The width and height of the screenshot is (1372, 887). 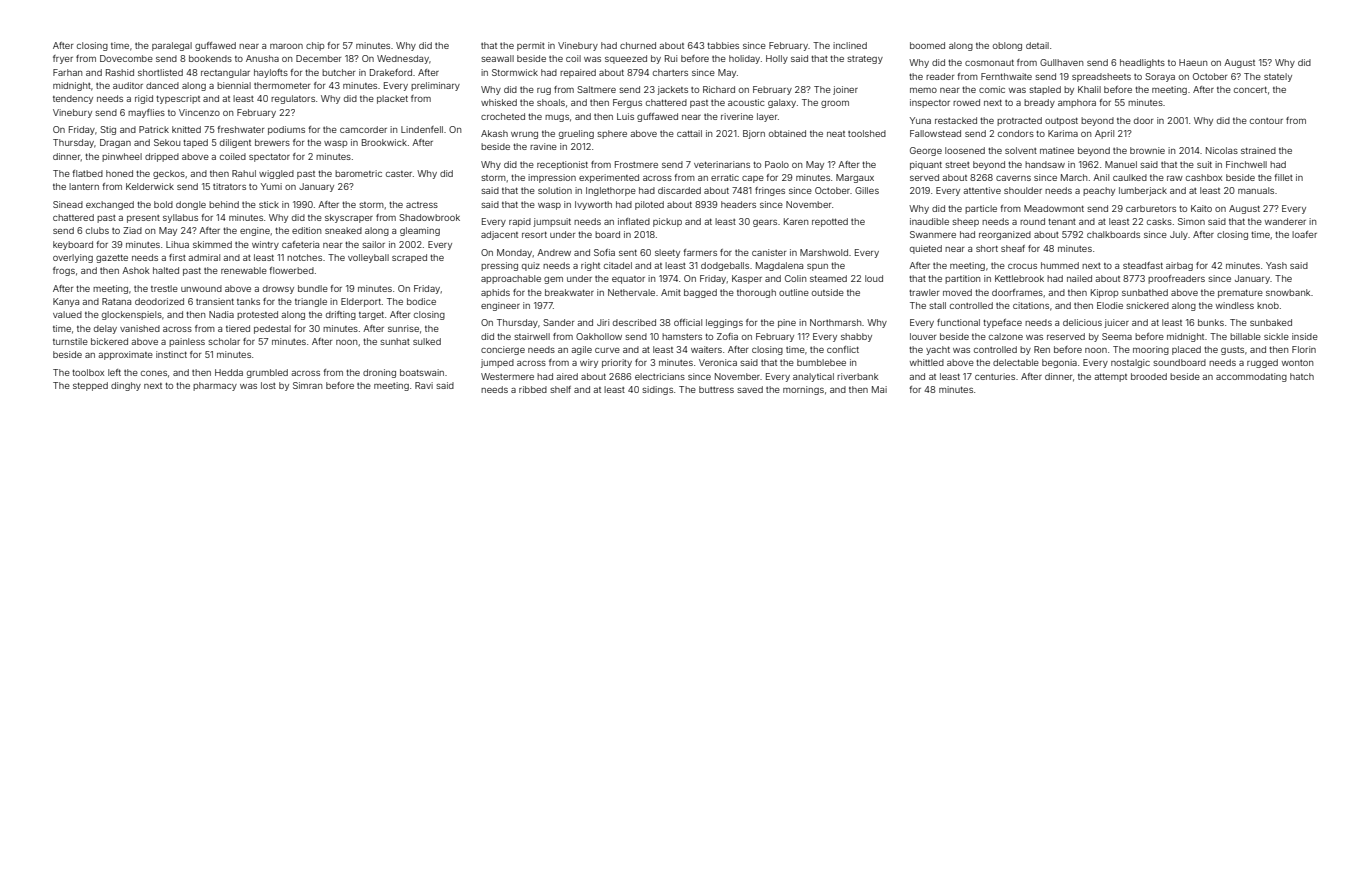 I want to click on inclined, so click(x=850, y=45).
